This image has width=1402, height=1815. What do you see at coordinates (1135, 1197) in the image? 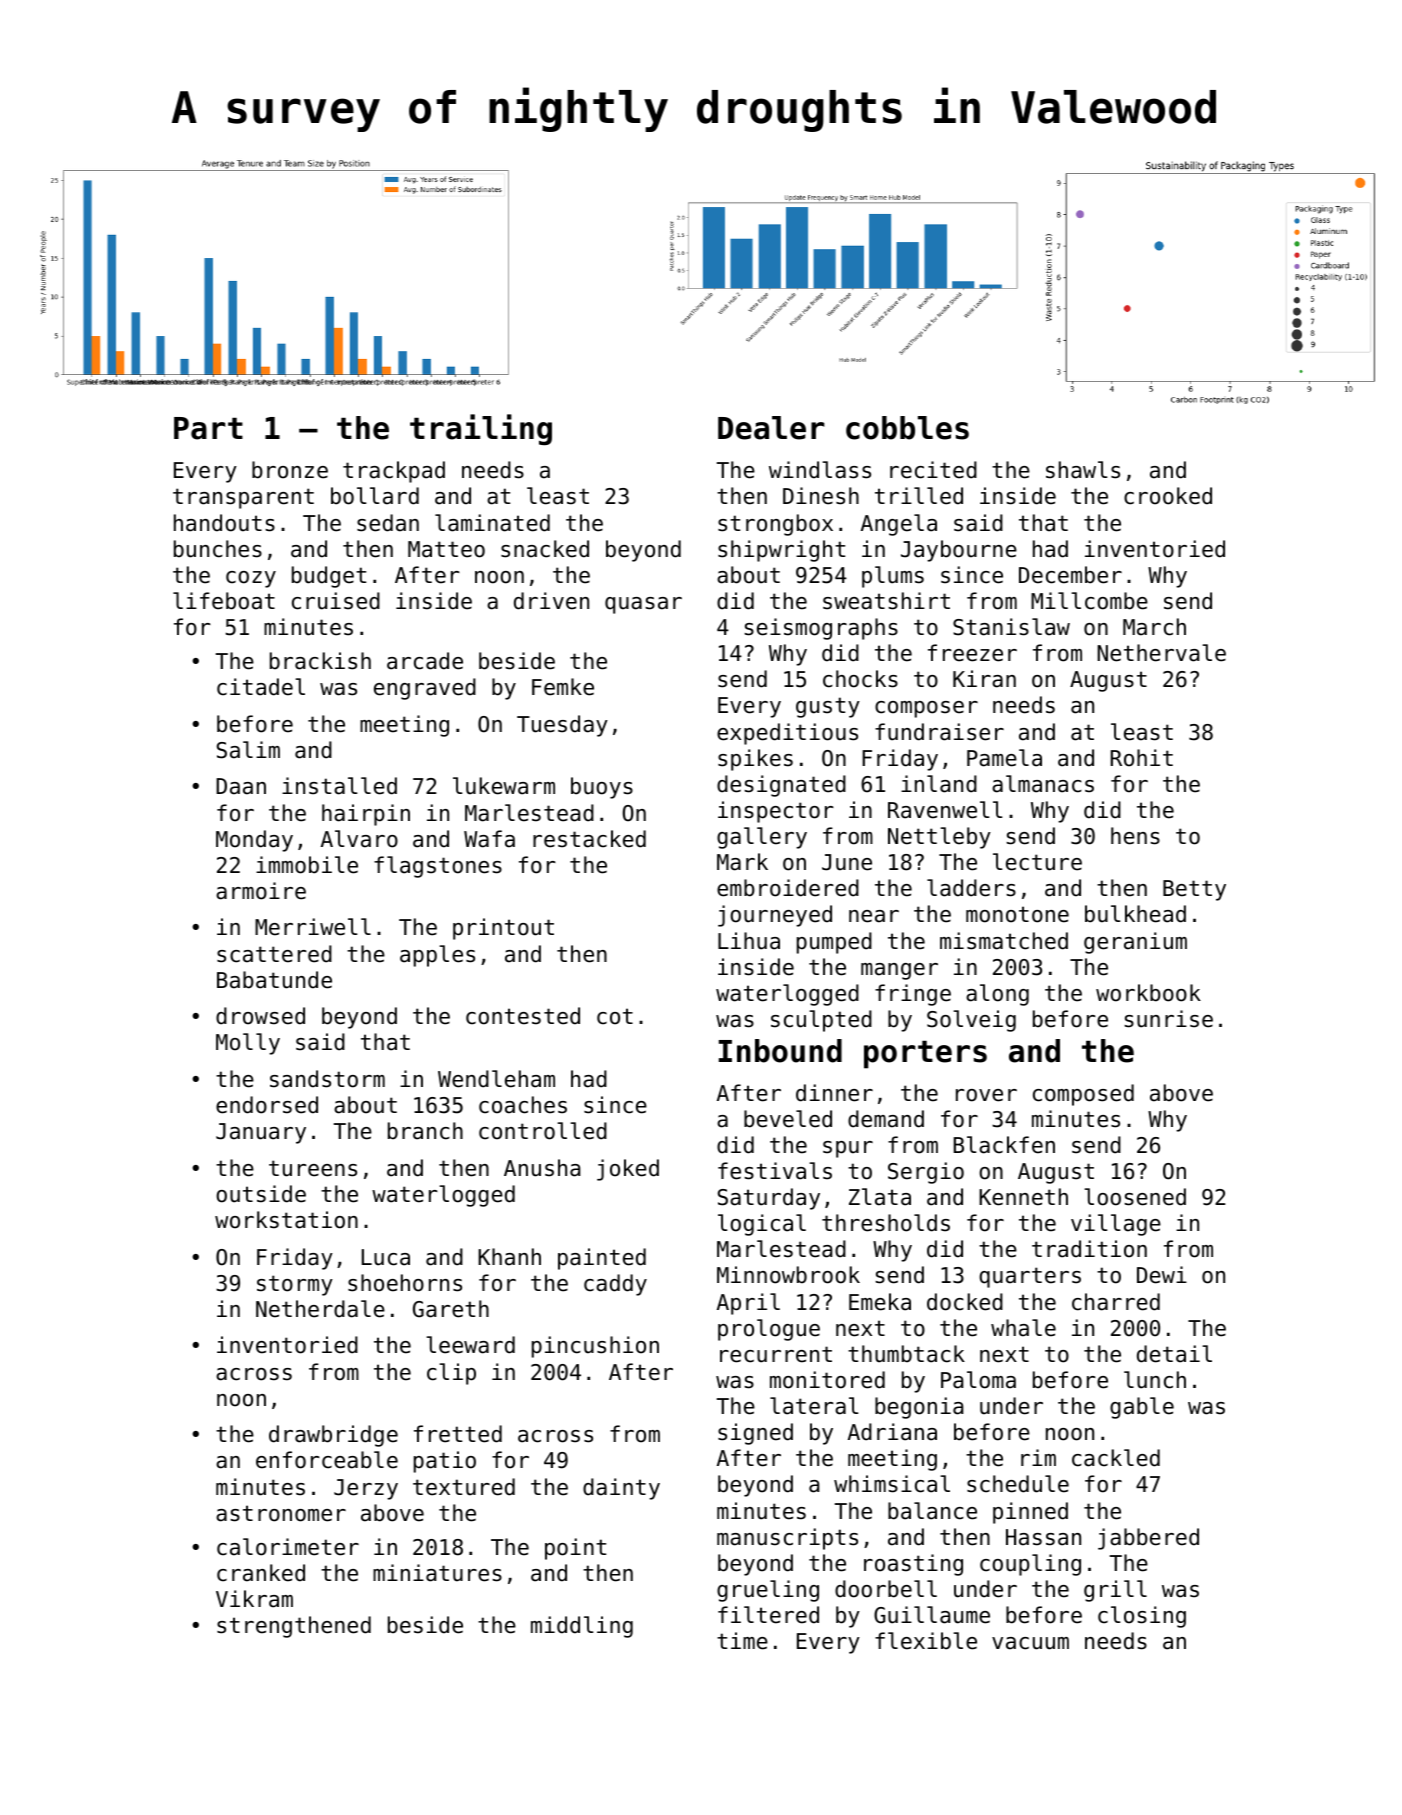
I see `loosened` at bounding box center [1135, 1197].
